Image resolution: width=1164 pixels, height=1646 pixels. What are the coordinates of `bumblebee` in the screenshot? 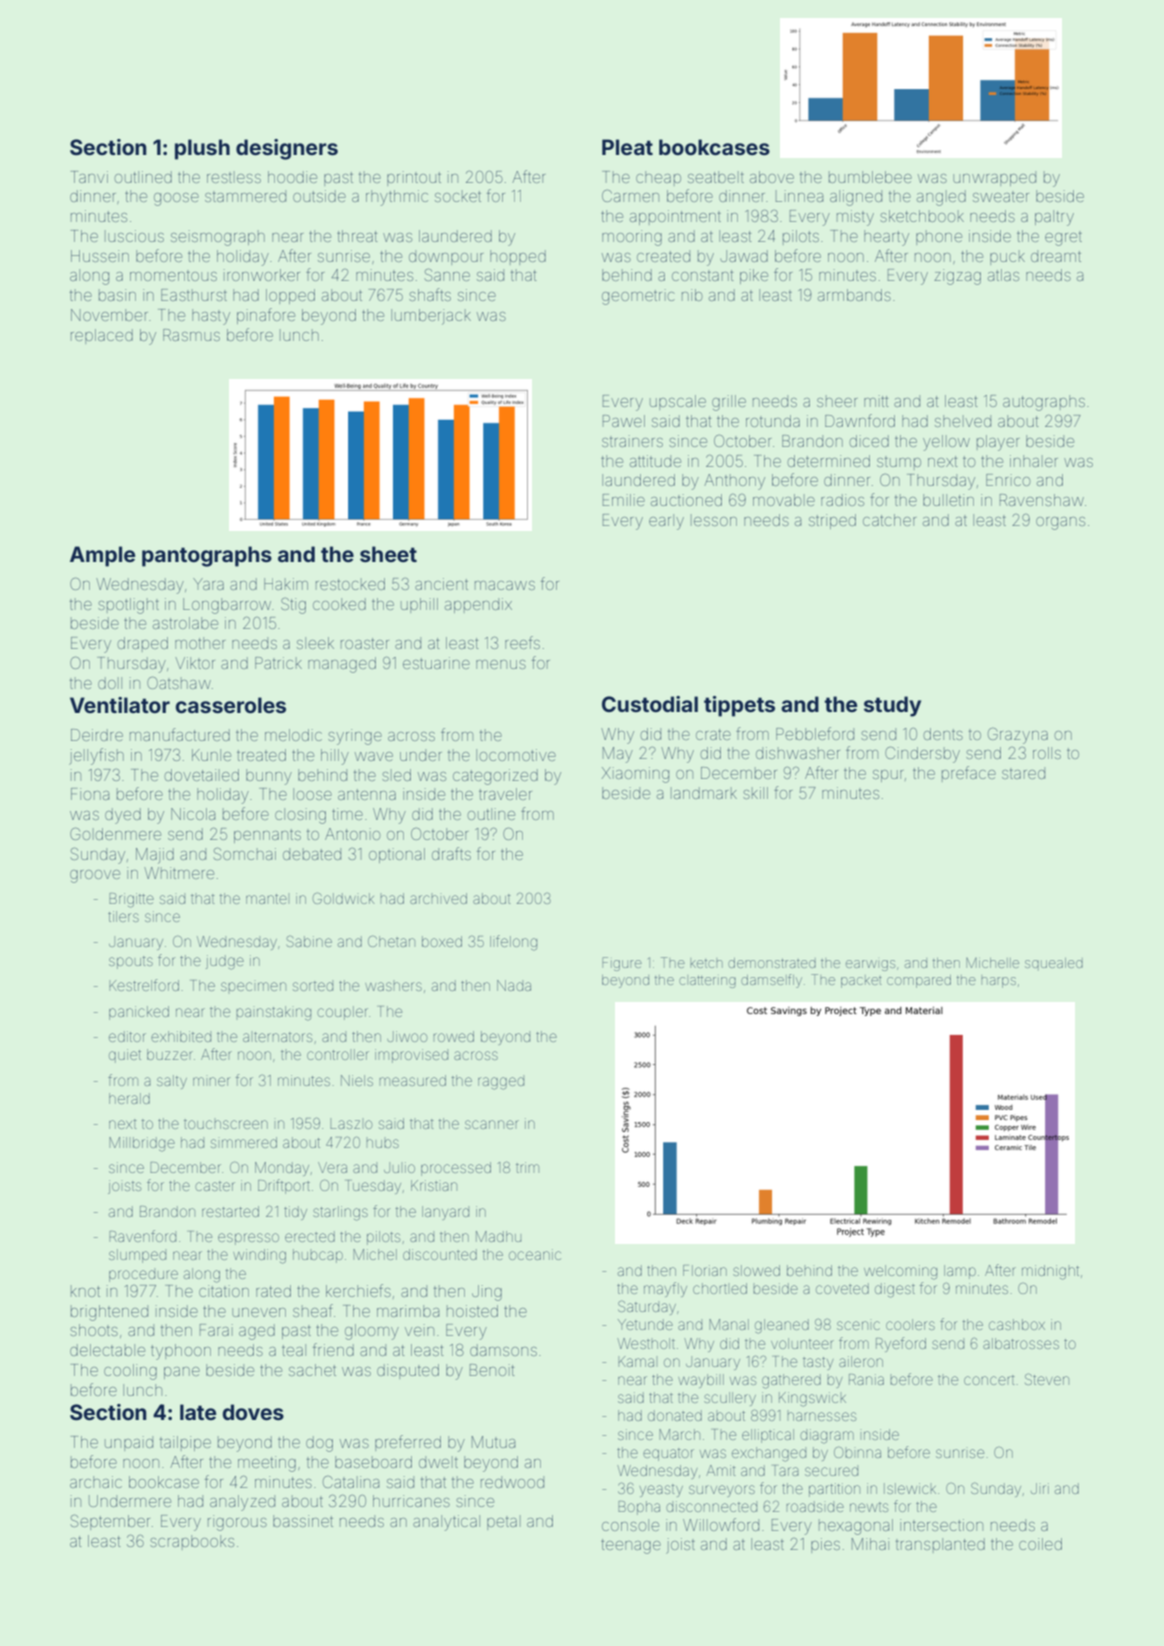 It's located at (870, 177).
